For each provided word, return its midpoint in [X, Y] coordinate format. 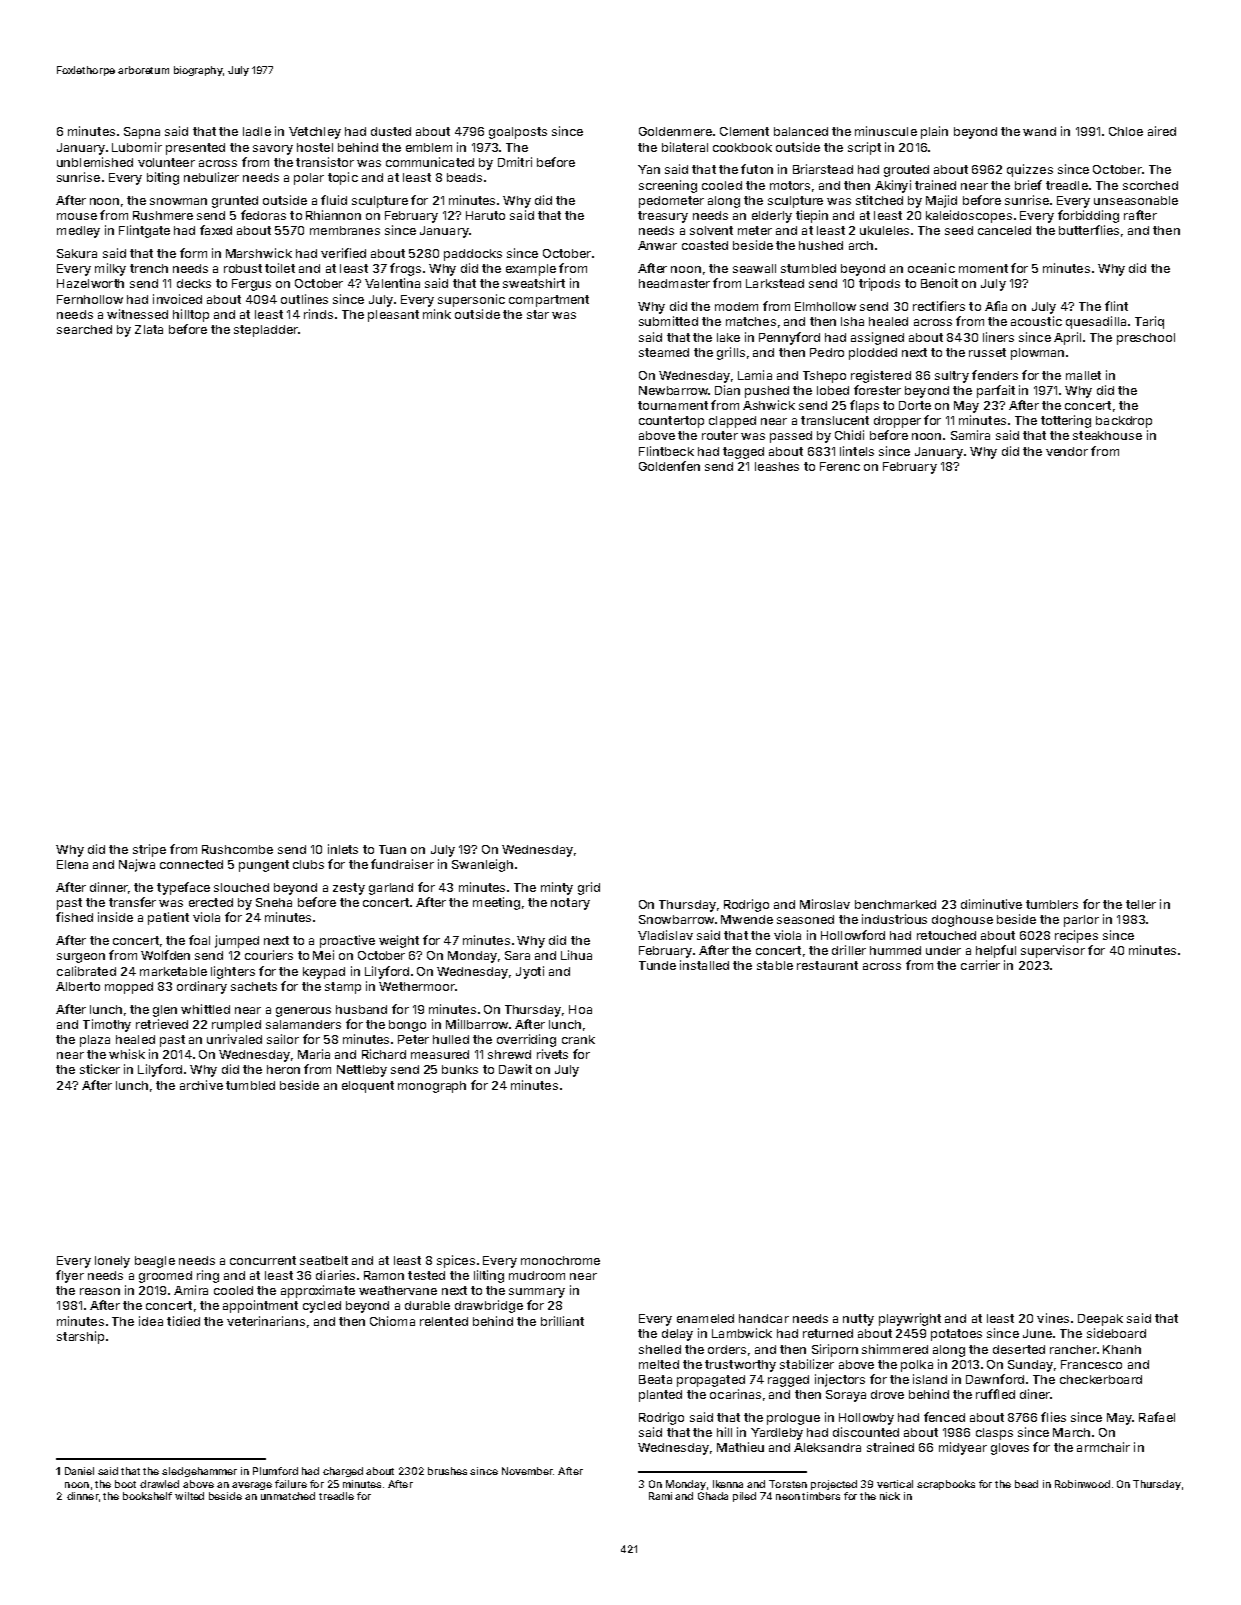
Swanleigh [482, 865]
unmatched [288, 1496]
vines [1053, 1318]
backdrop [1124, 422]
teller [1141, 904]
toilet [280, 268]
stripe [149, 850]
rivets [552, 1054]
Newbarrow [673, 390]
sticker [100, 1069]
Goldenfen [669, 466]
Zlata [149, 329]
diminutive [991, 904]
